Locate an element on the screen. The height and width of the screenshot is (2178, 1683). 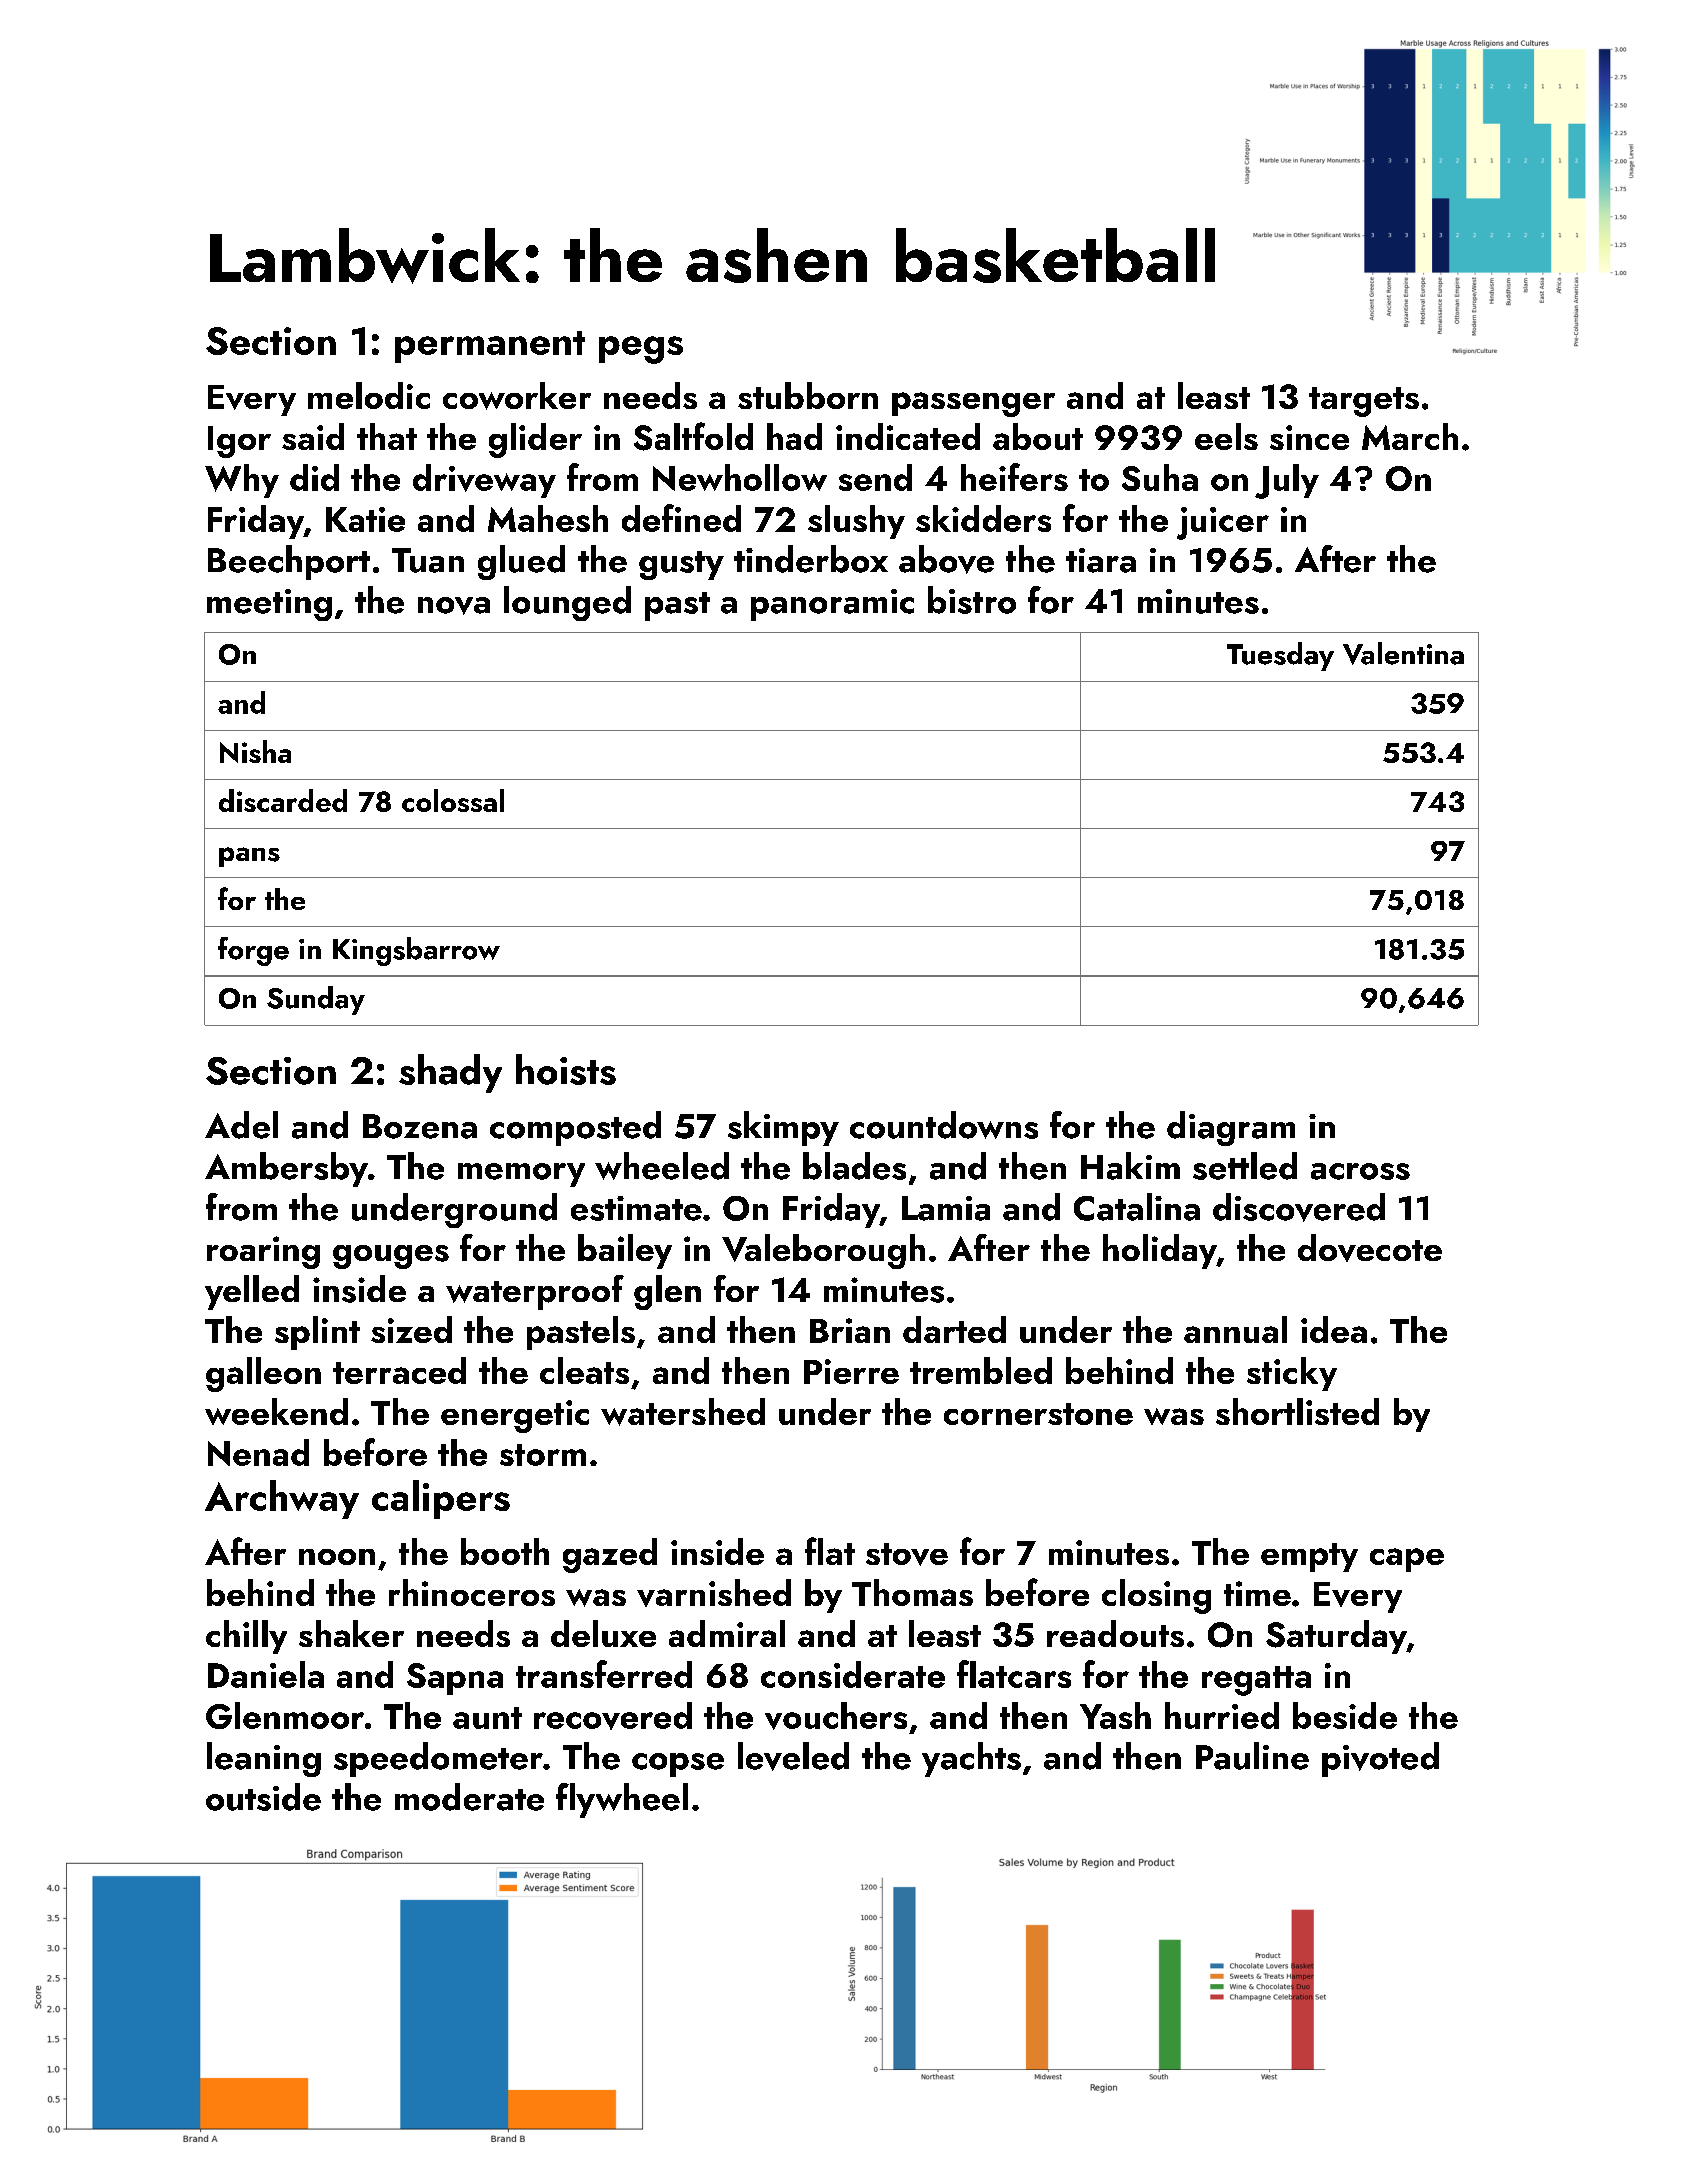
copse is located at coordinates (678, 1765).
